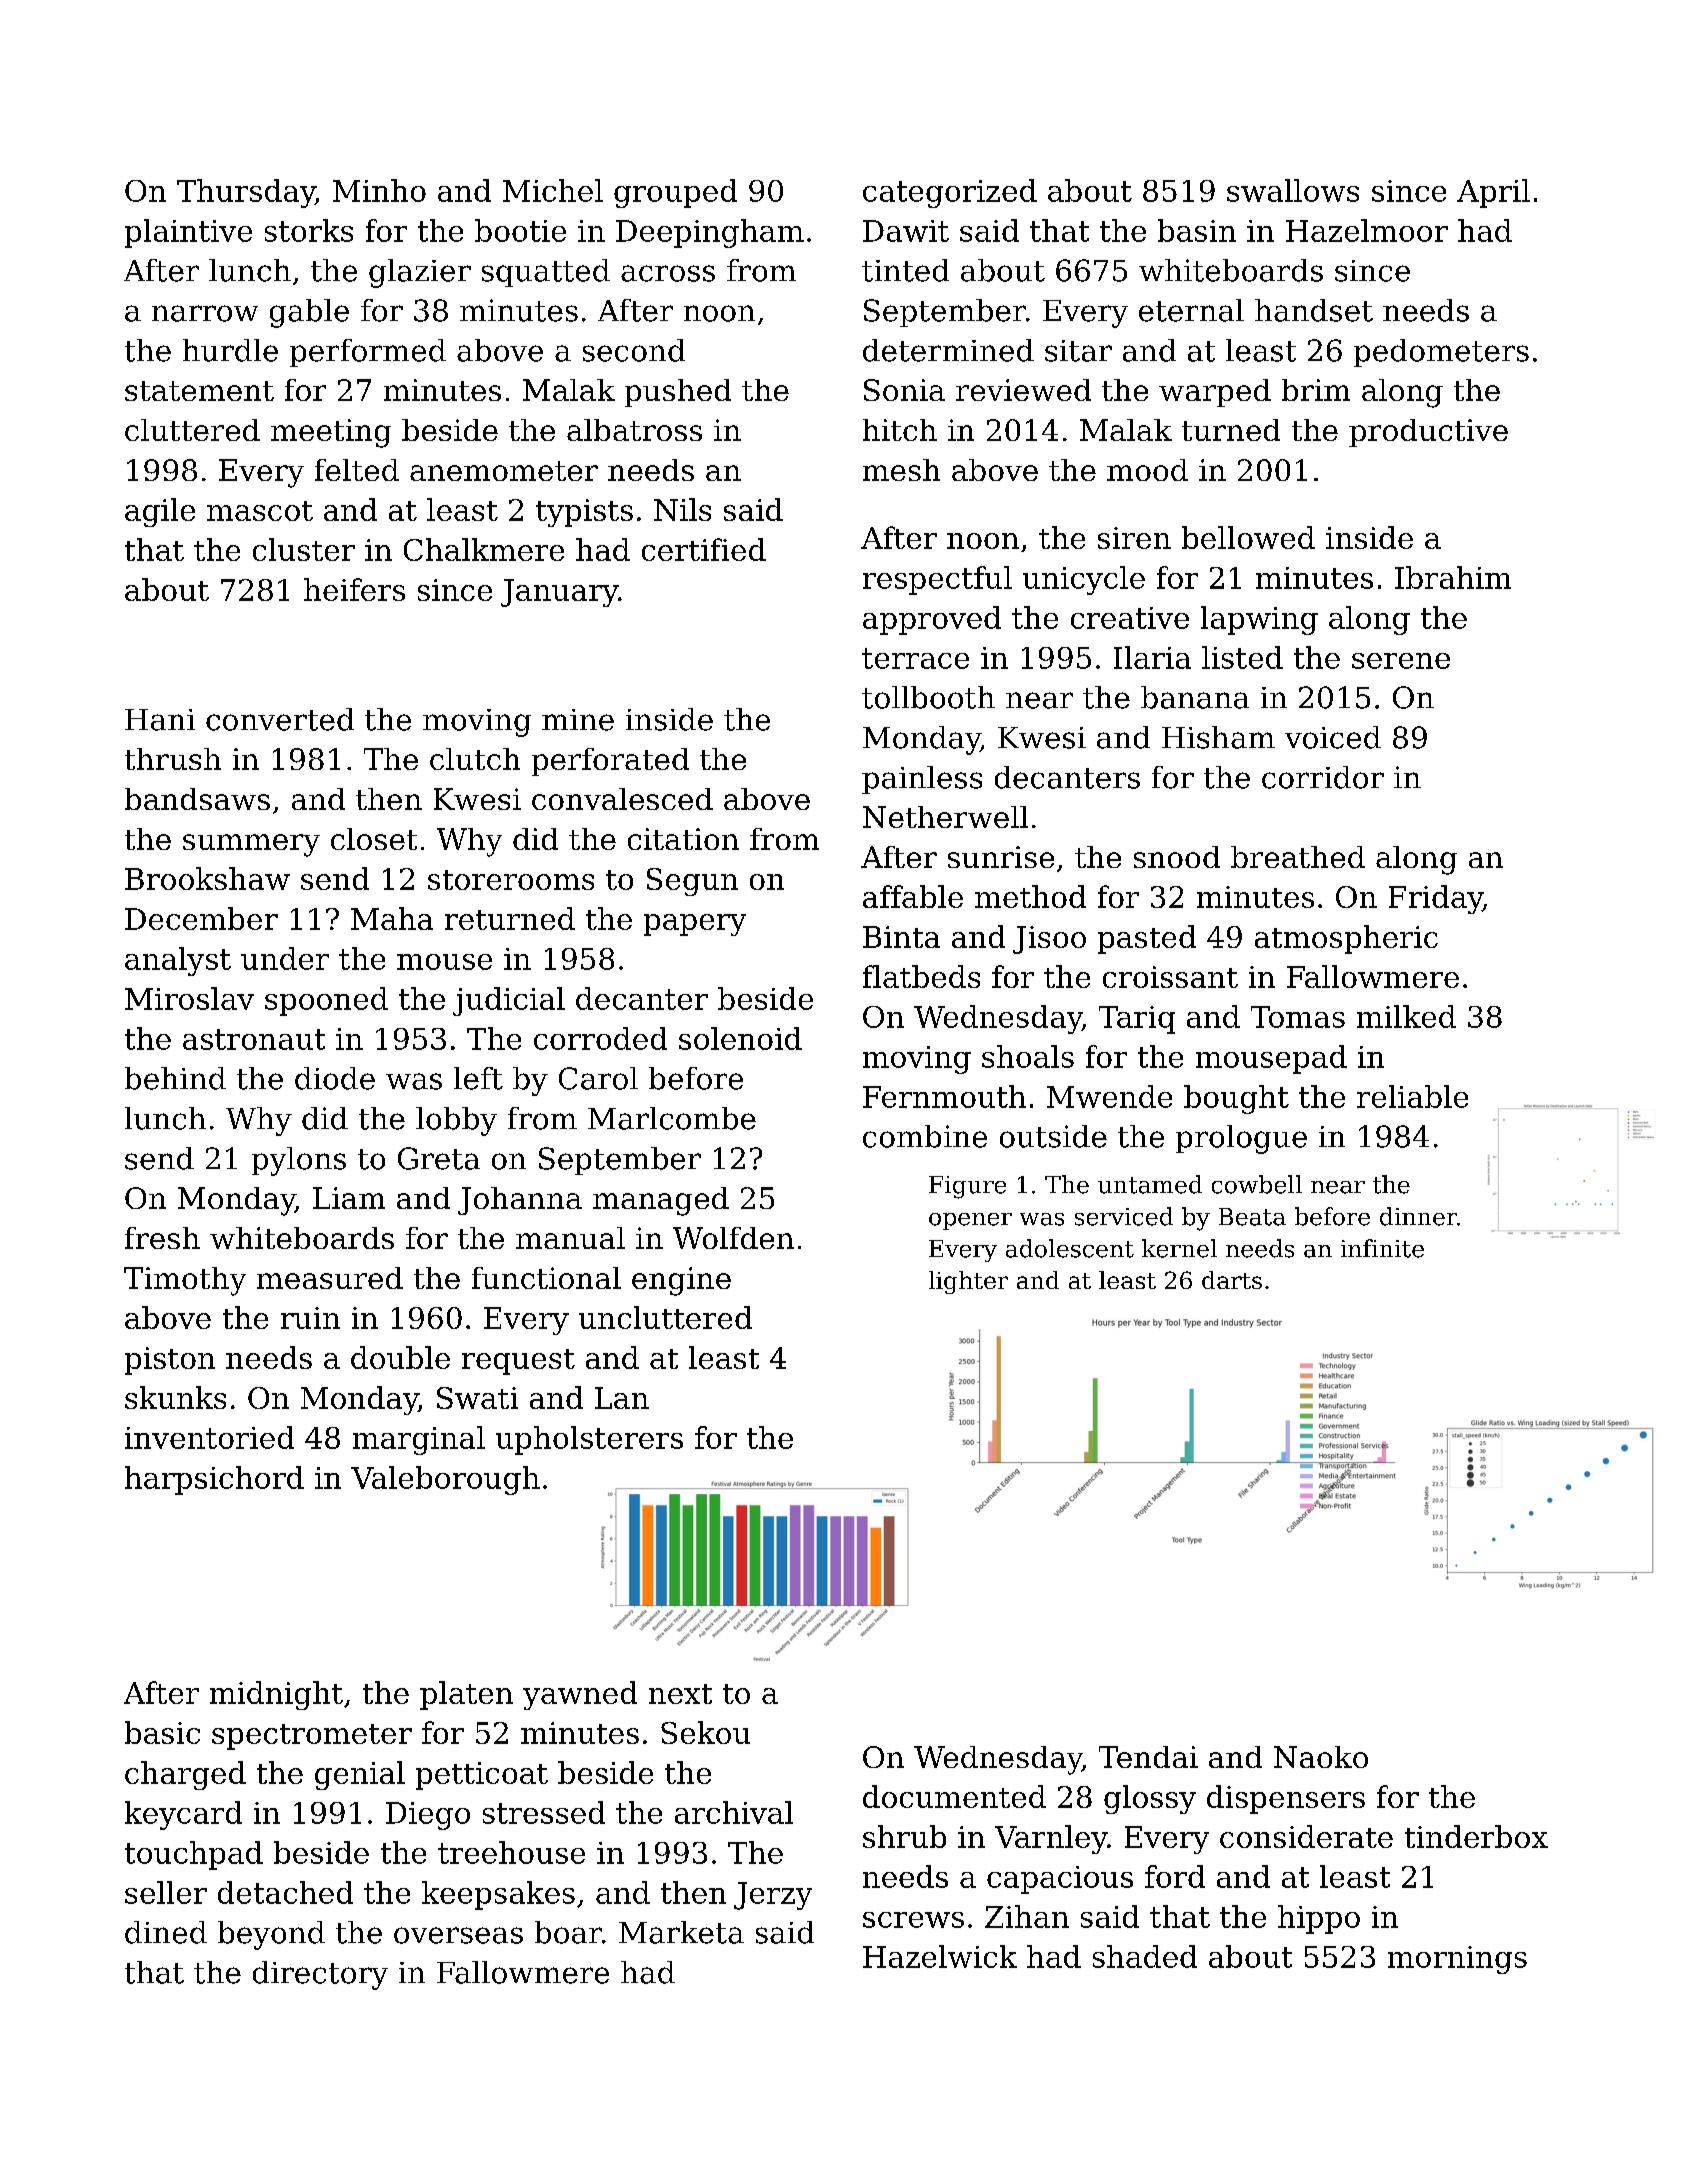 This screenshot has width=1683, height=2178. What do you see at coordinates (194, 1855) in the screenshot?
I see `touchpad` at bounding box center [194, 1855].
